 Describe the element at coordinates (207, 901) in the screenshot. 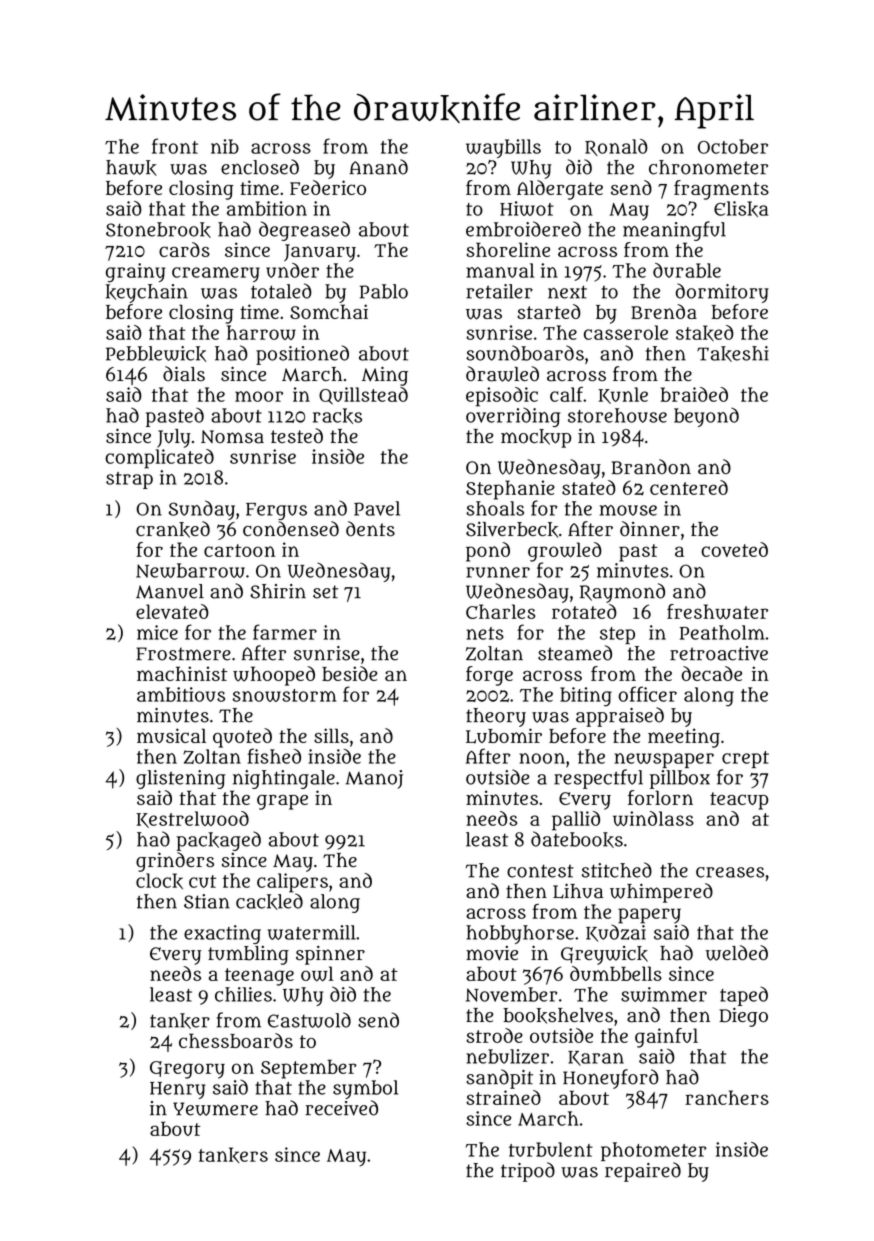

I see `Stian` at that location.
